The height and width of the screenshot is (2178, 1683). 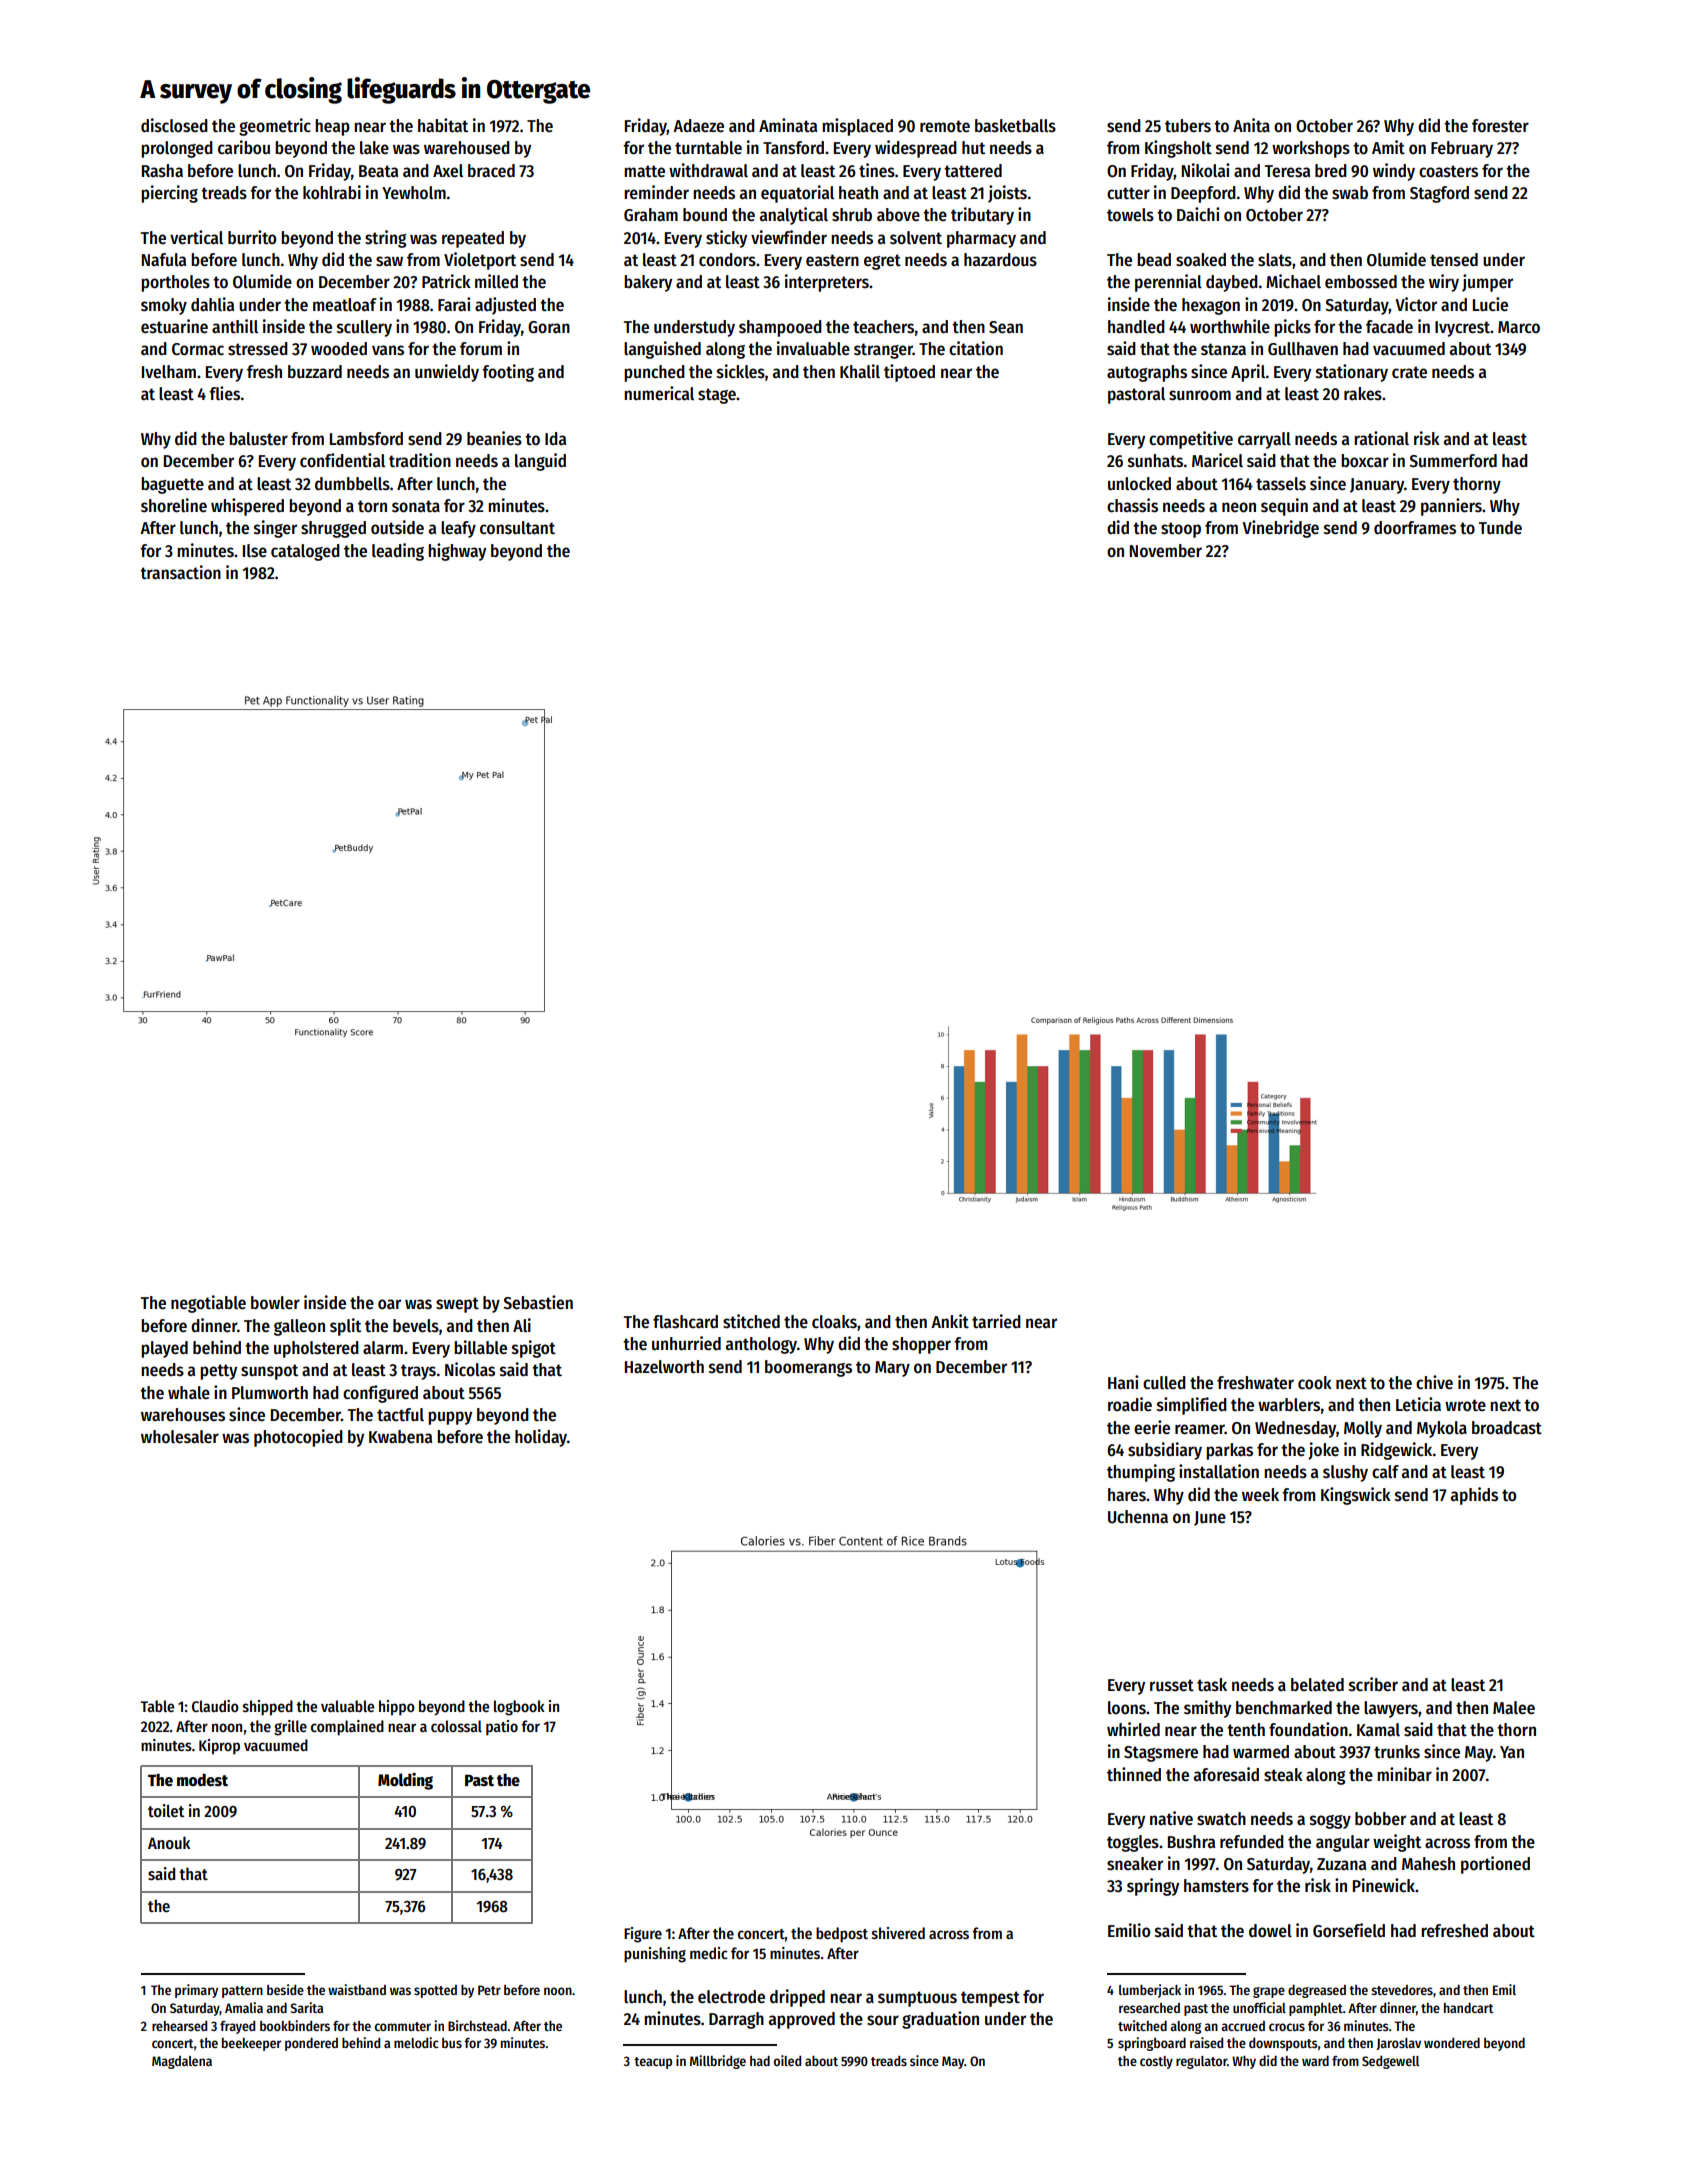 What do you see at coordinates (1015, 126) in the screenshot?
I see `basketballs` at bounding box center [1015, 126].
